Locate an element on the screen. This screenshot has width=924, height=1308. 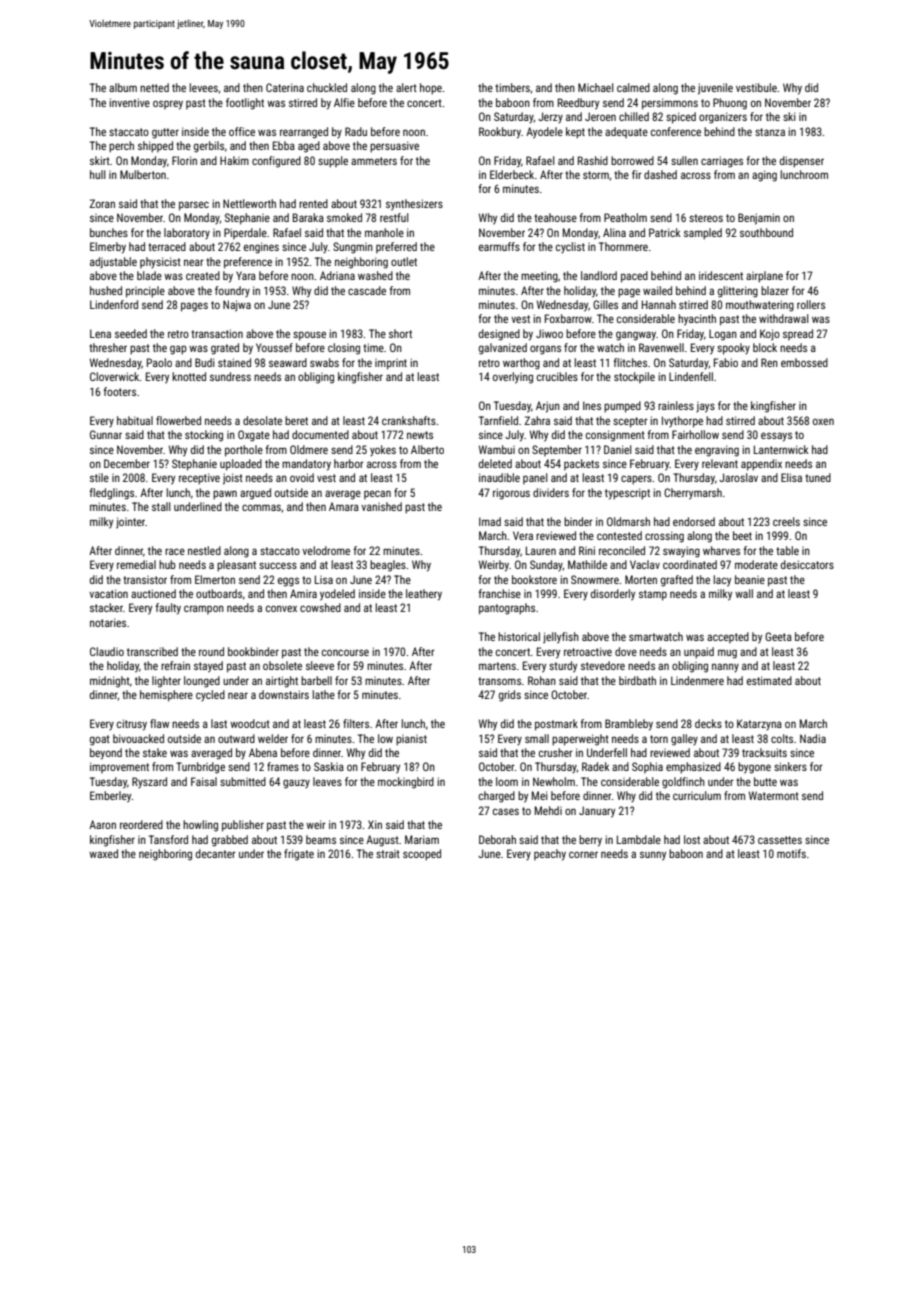
Paolo is located at coordinates (159, 362).
